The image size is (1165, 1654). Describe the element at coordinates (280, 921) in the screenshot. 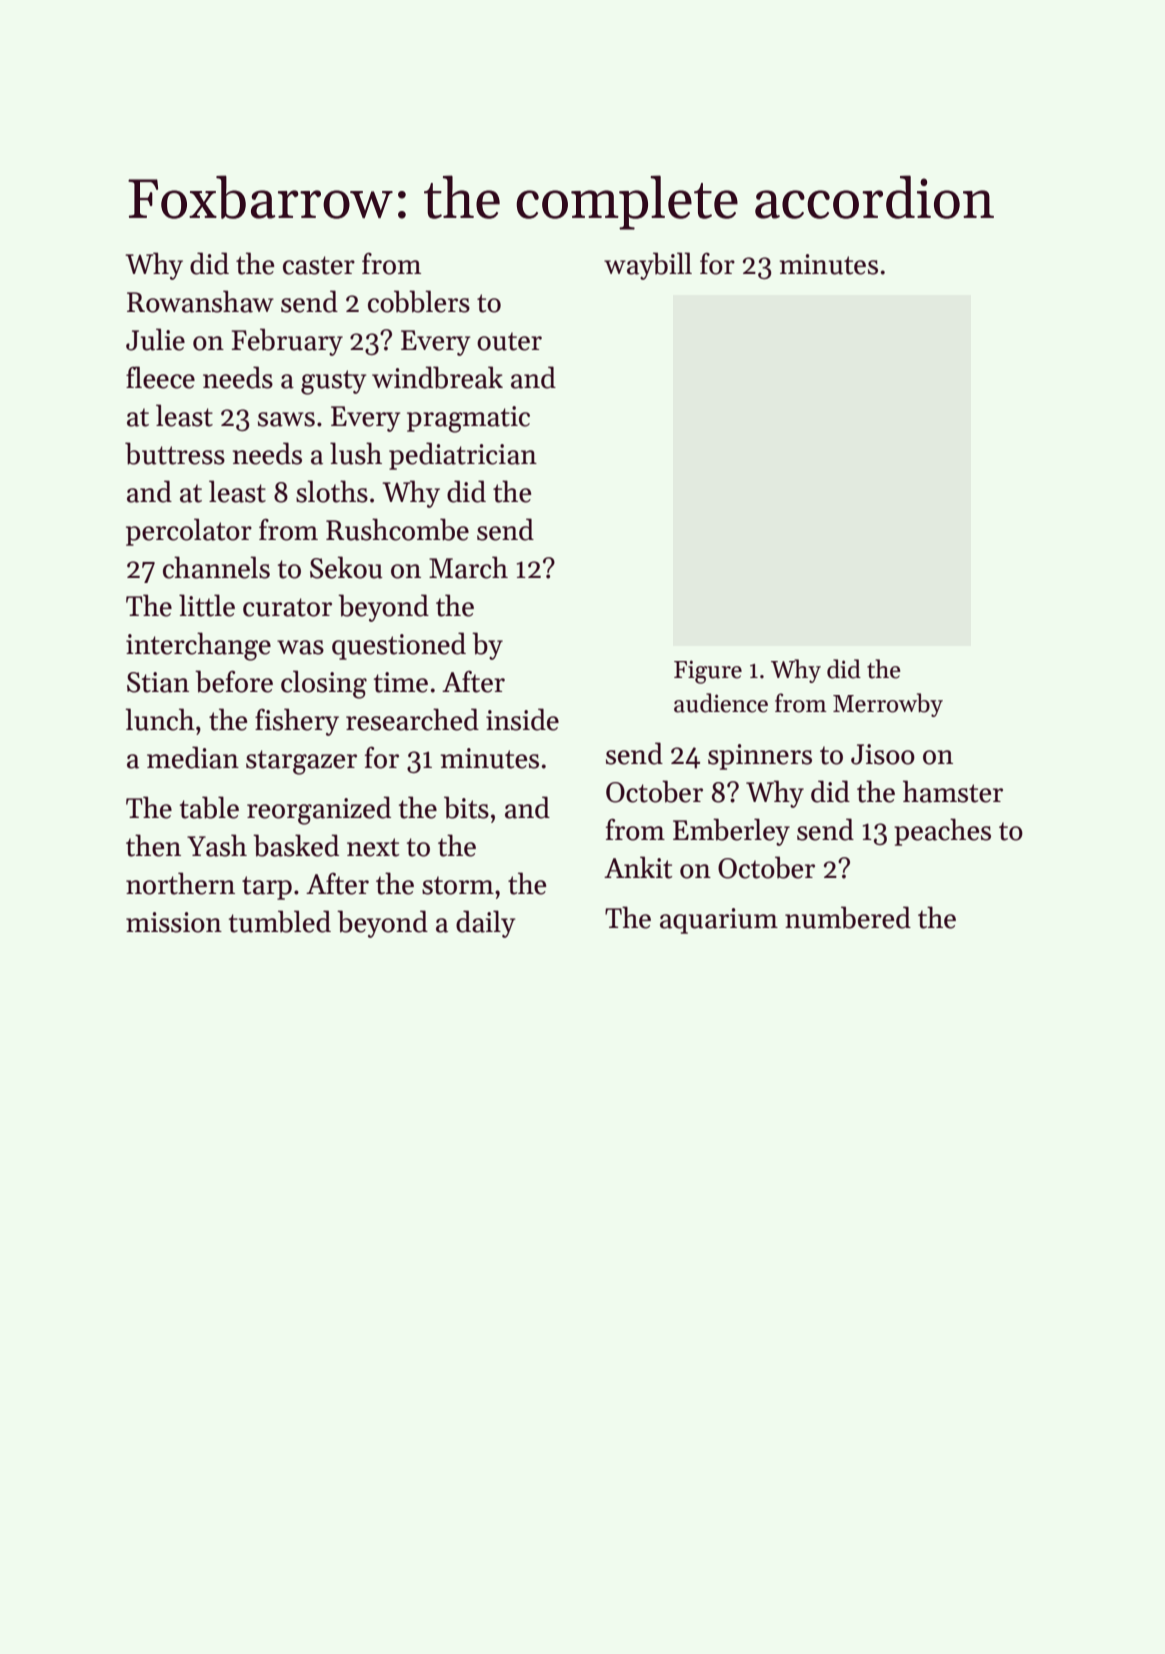

I see `tumbled` at that location.
